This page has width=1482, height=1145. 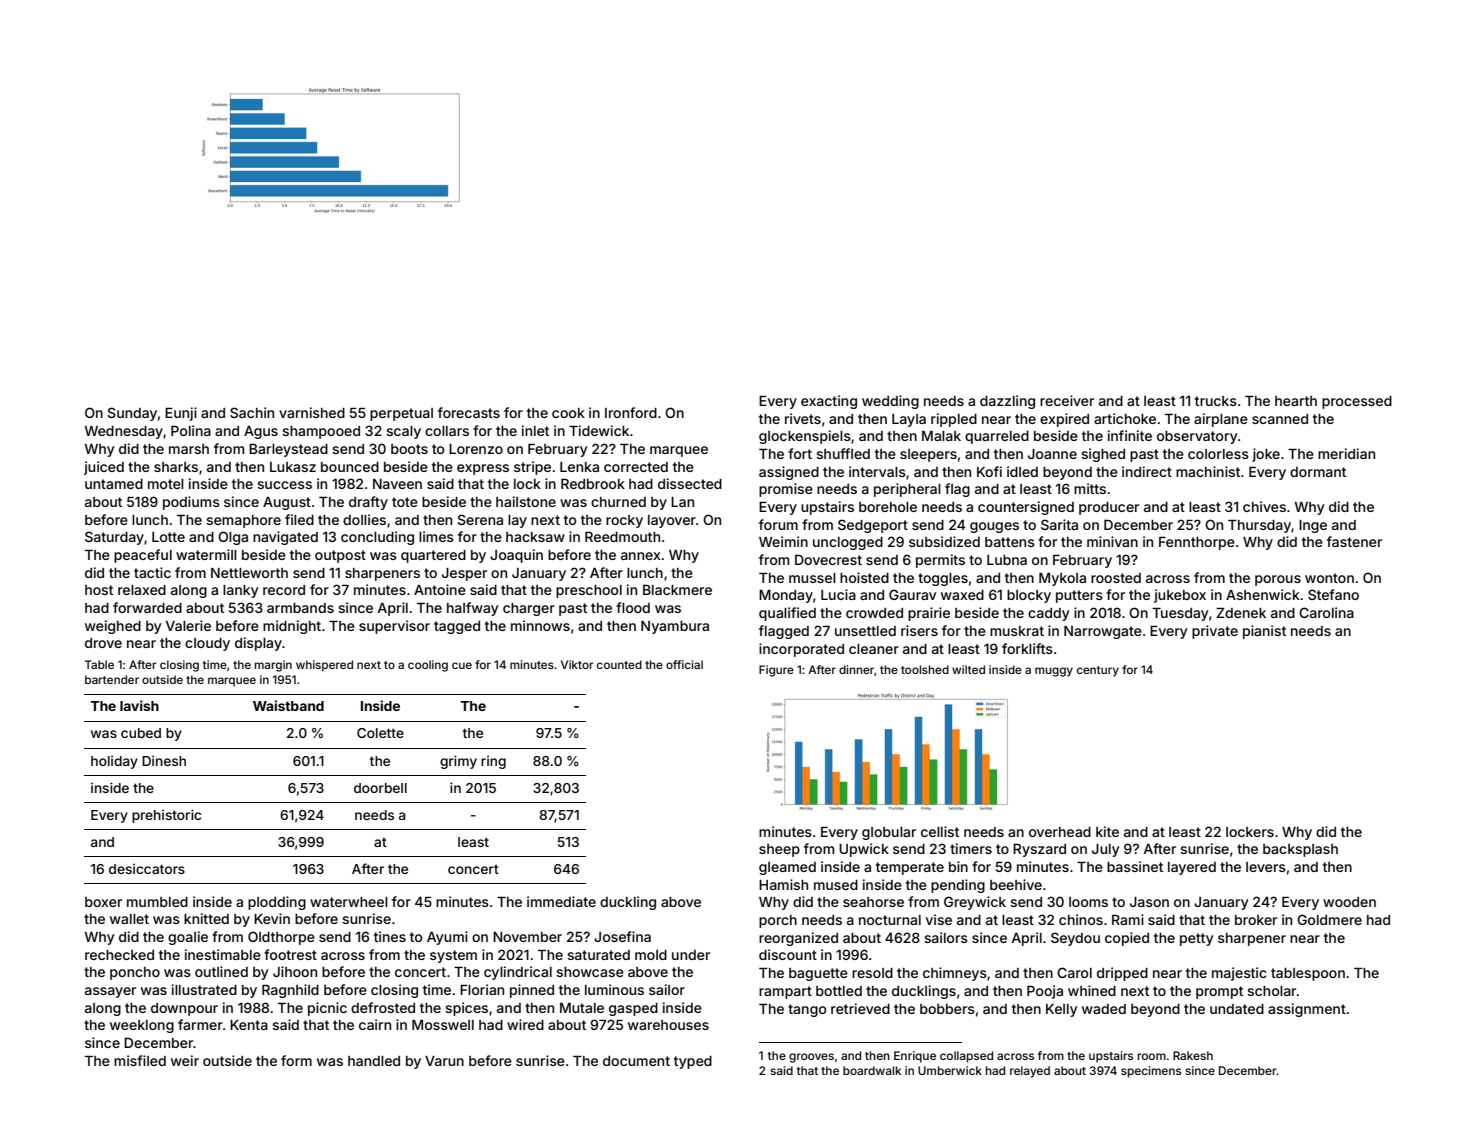 What do you see at coordinates (1039, 850) in the page?
I see `Ryszard` at bounding box center [1039, 850].
